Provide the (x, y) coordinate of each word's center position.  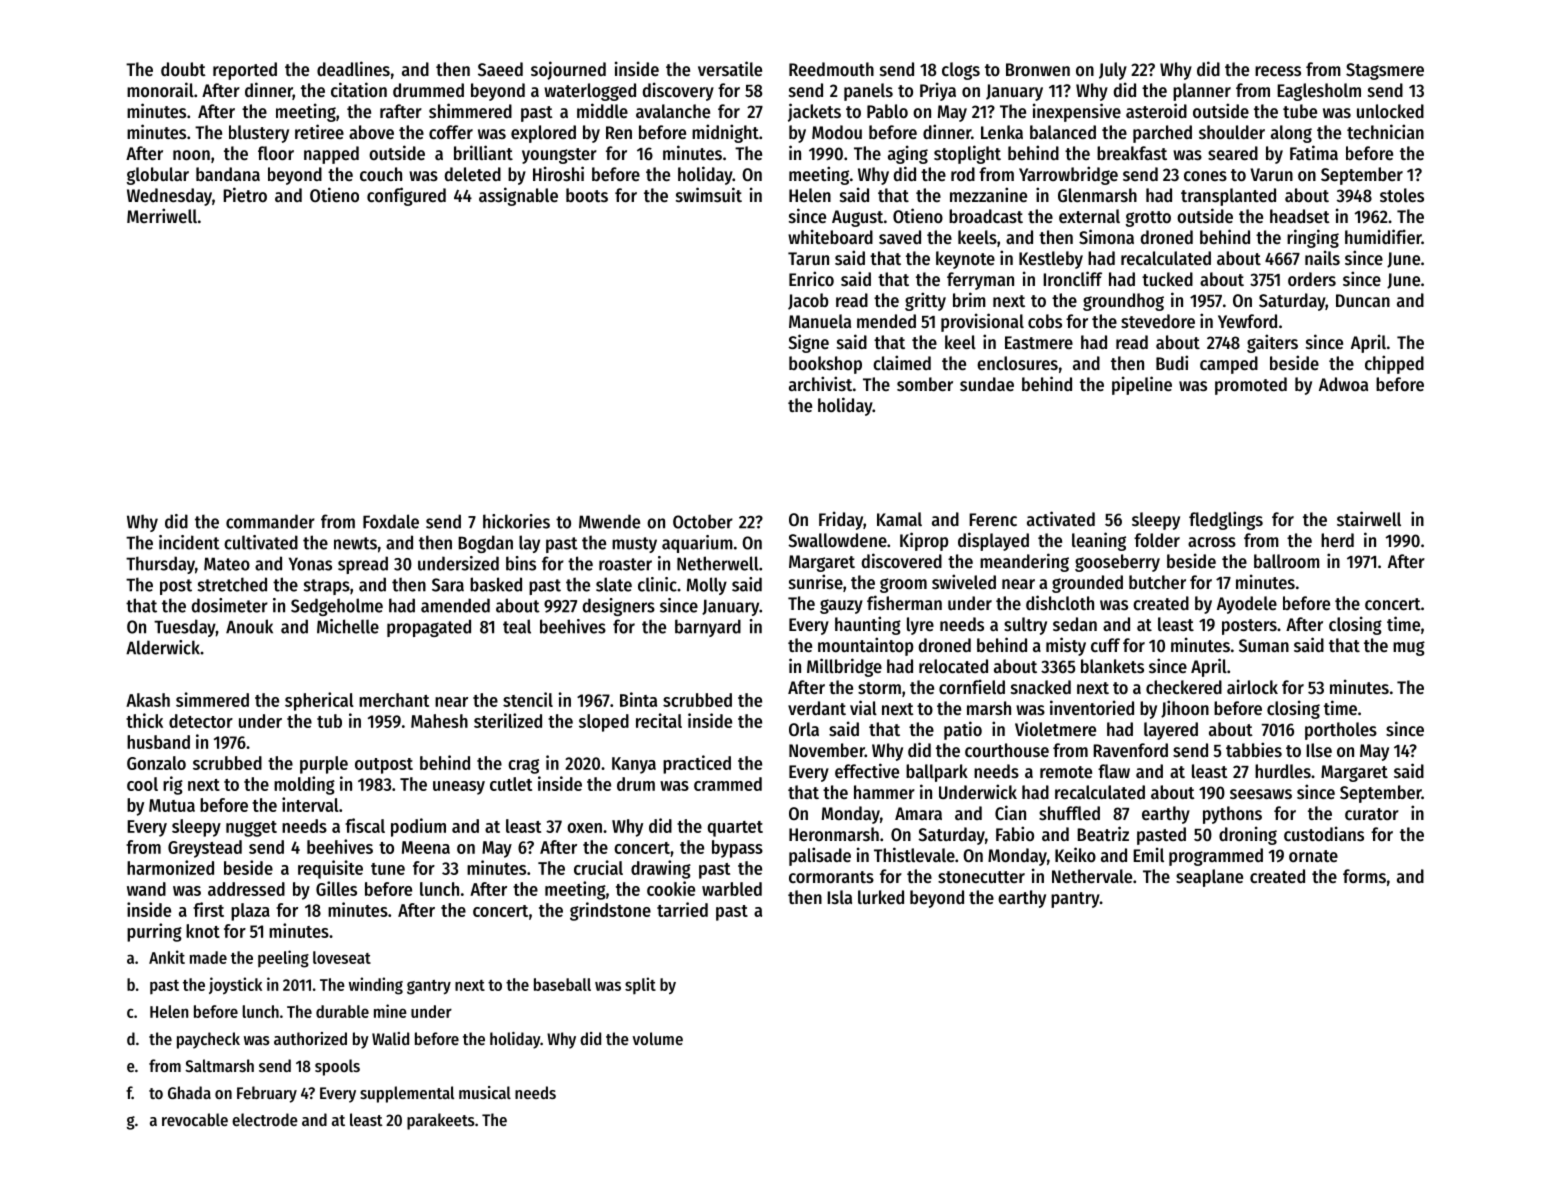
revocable (195, 1119)
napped (331, 155)
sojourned (568, 70)
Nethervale (1092, 876)
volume (657, 1038)
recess (1278, 71)
